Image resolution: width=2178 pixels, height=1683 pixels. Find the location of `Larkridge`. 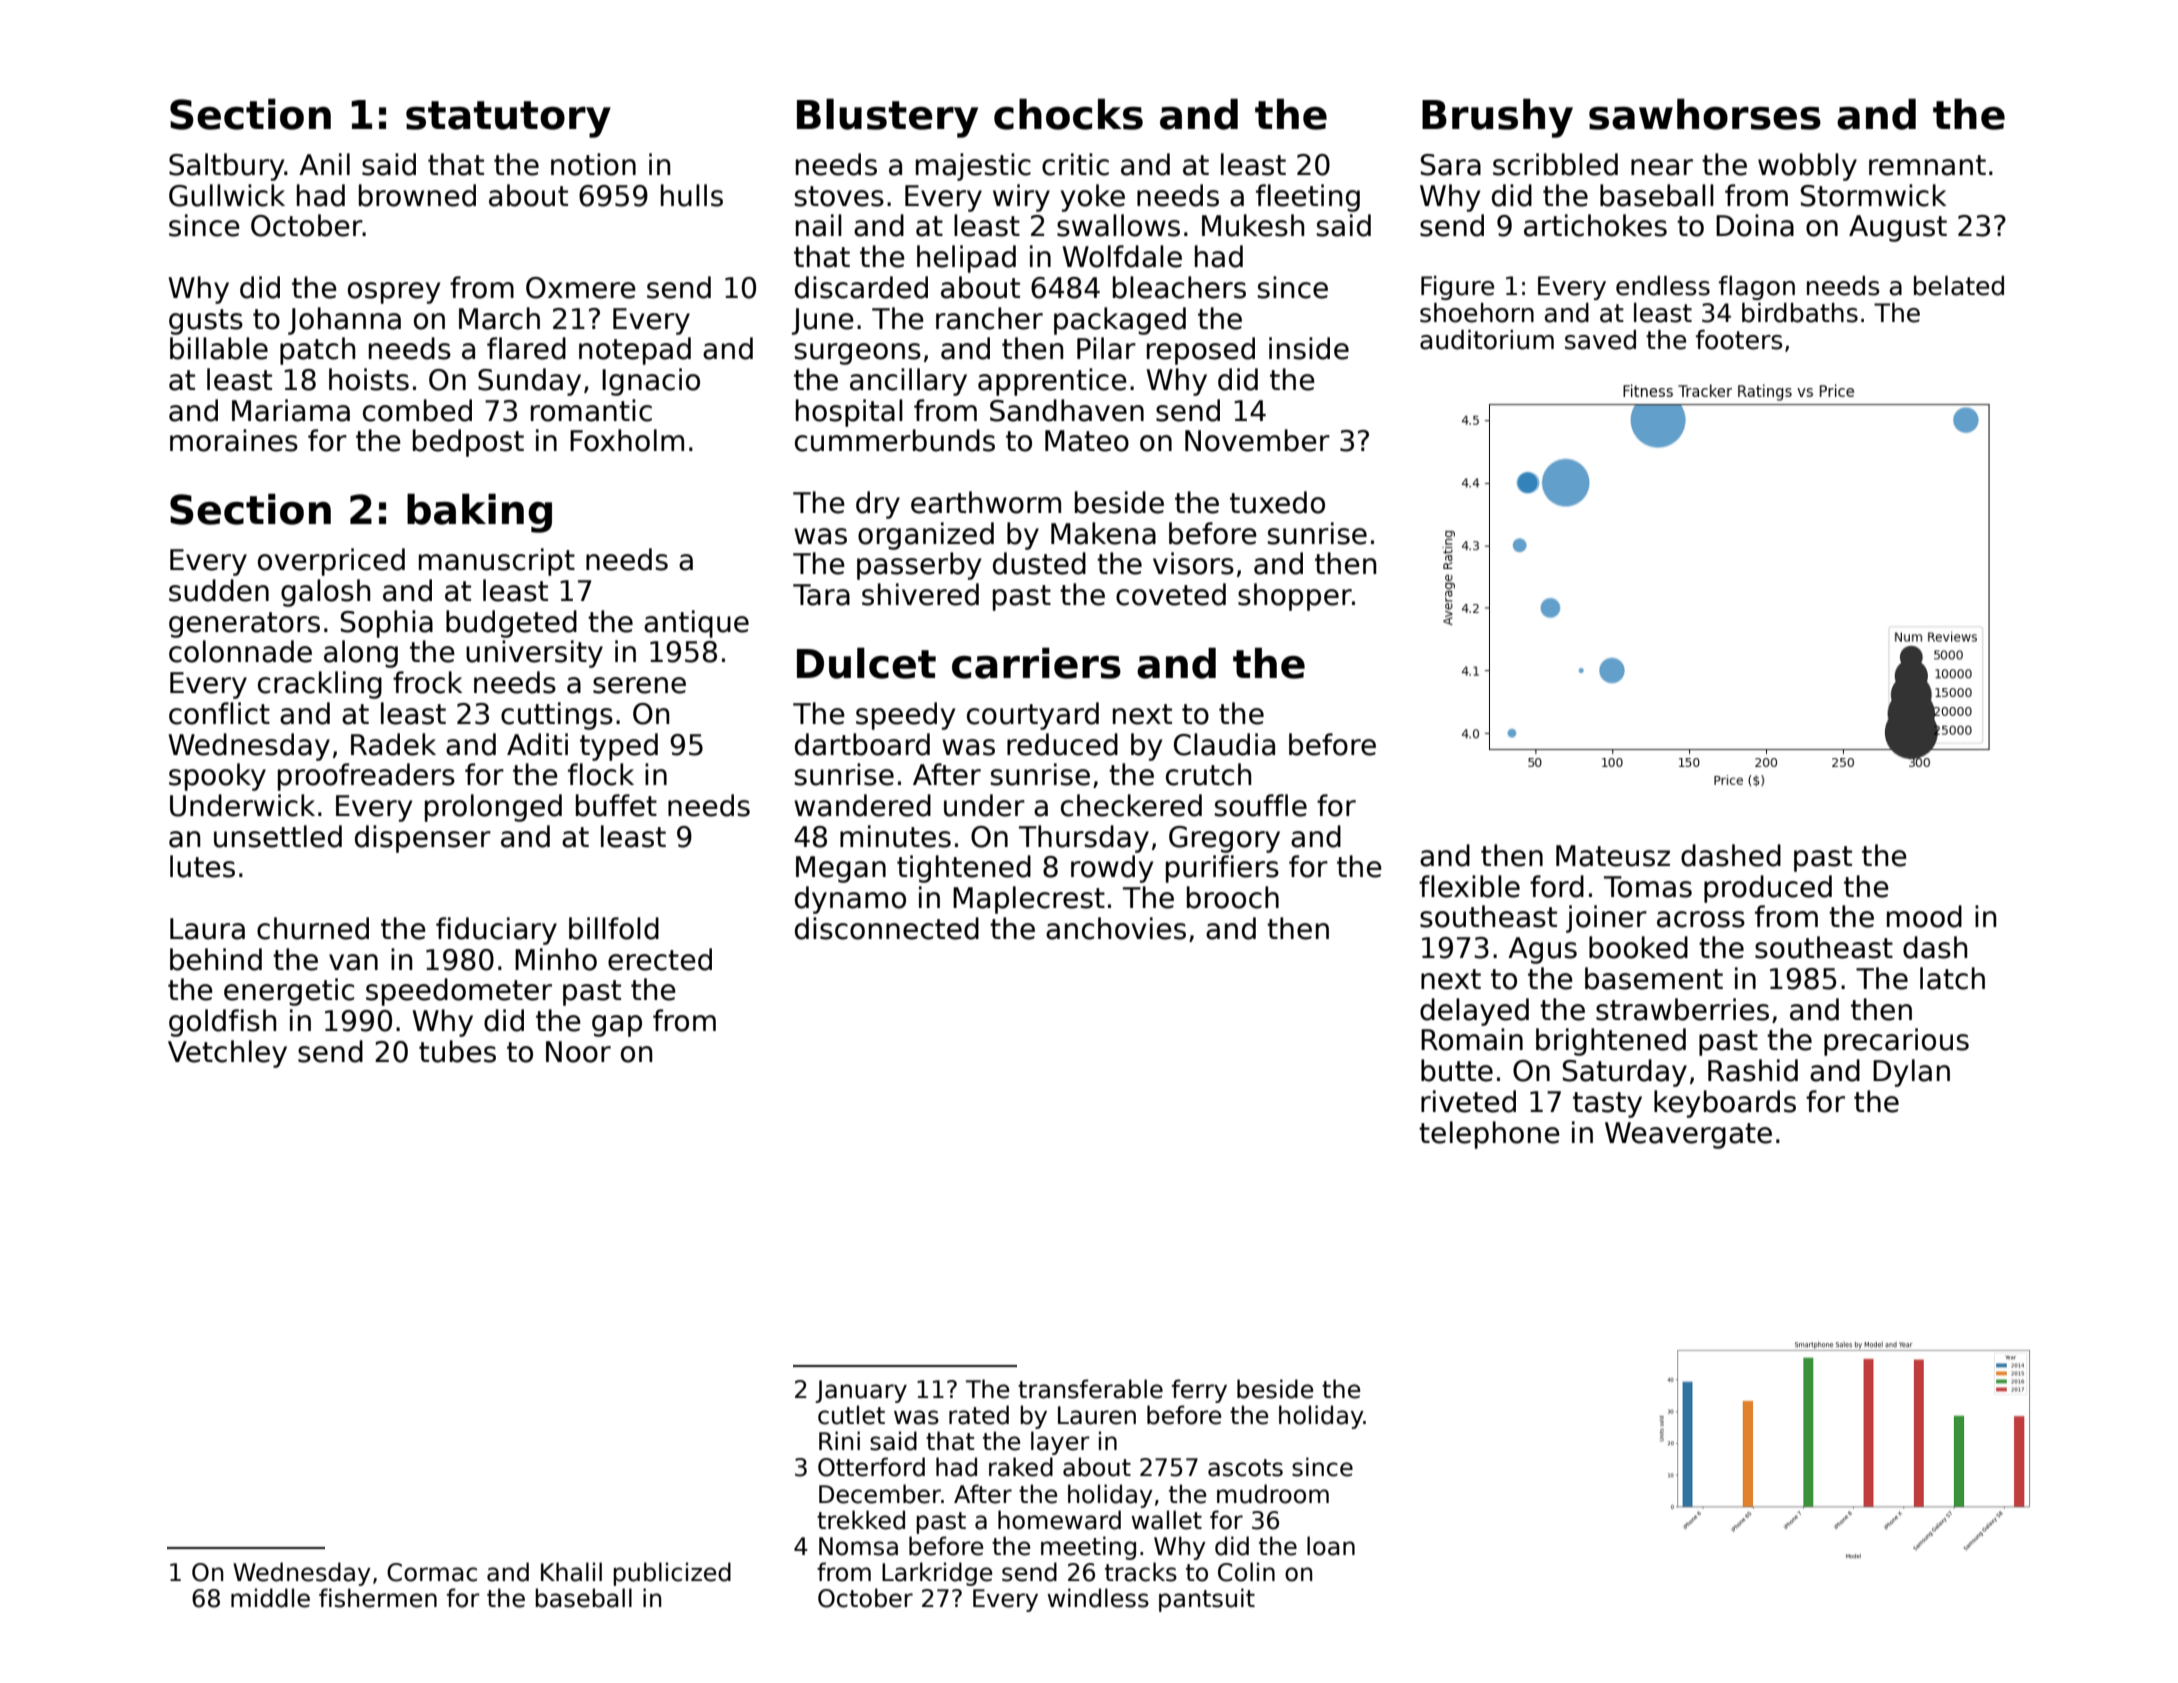

Larkridge is located at coordinates (937, 1574).
